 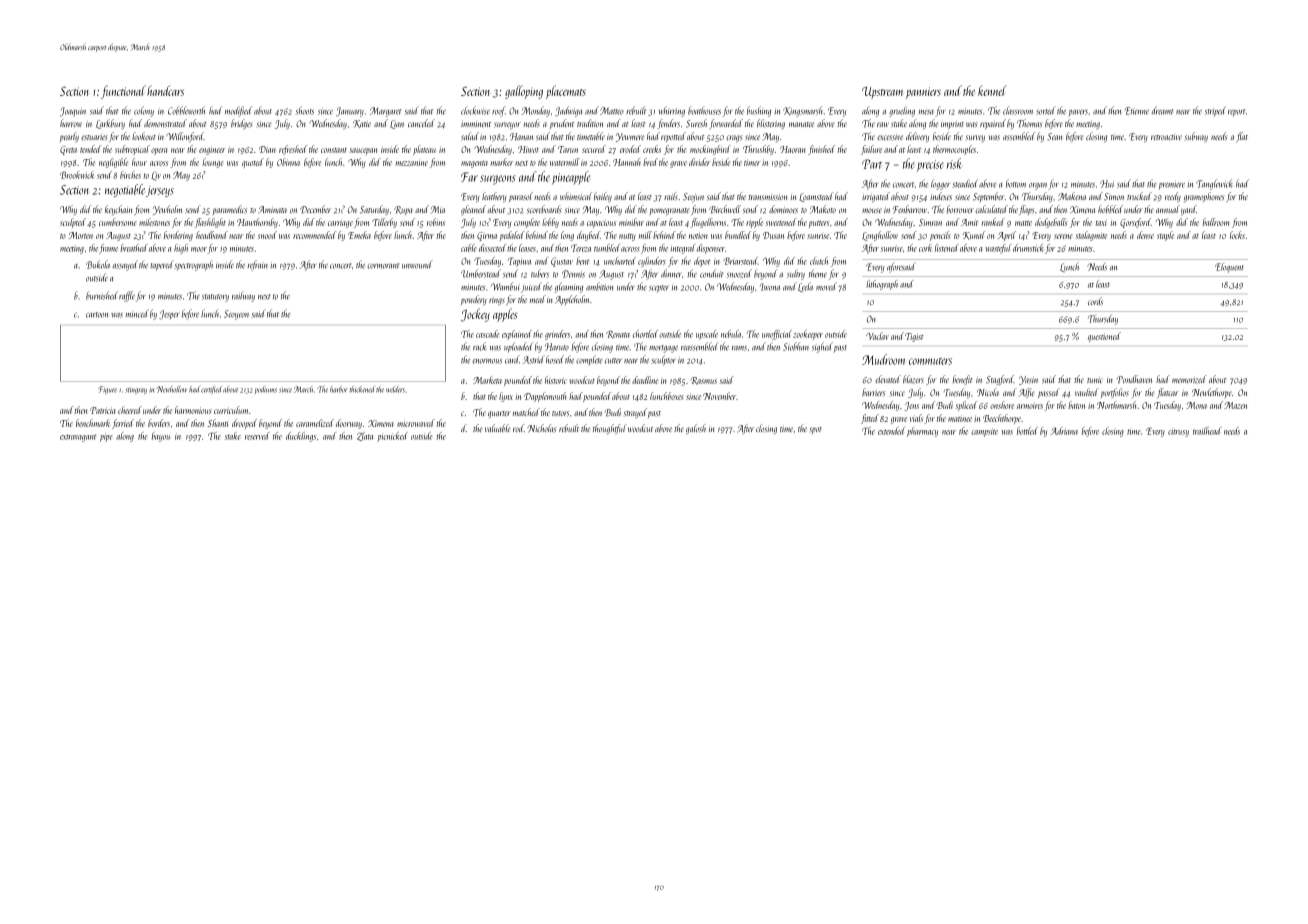 I want to click on staple, so click(x=1165, y=236).
